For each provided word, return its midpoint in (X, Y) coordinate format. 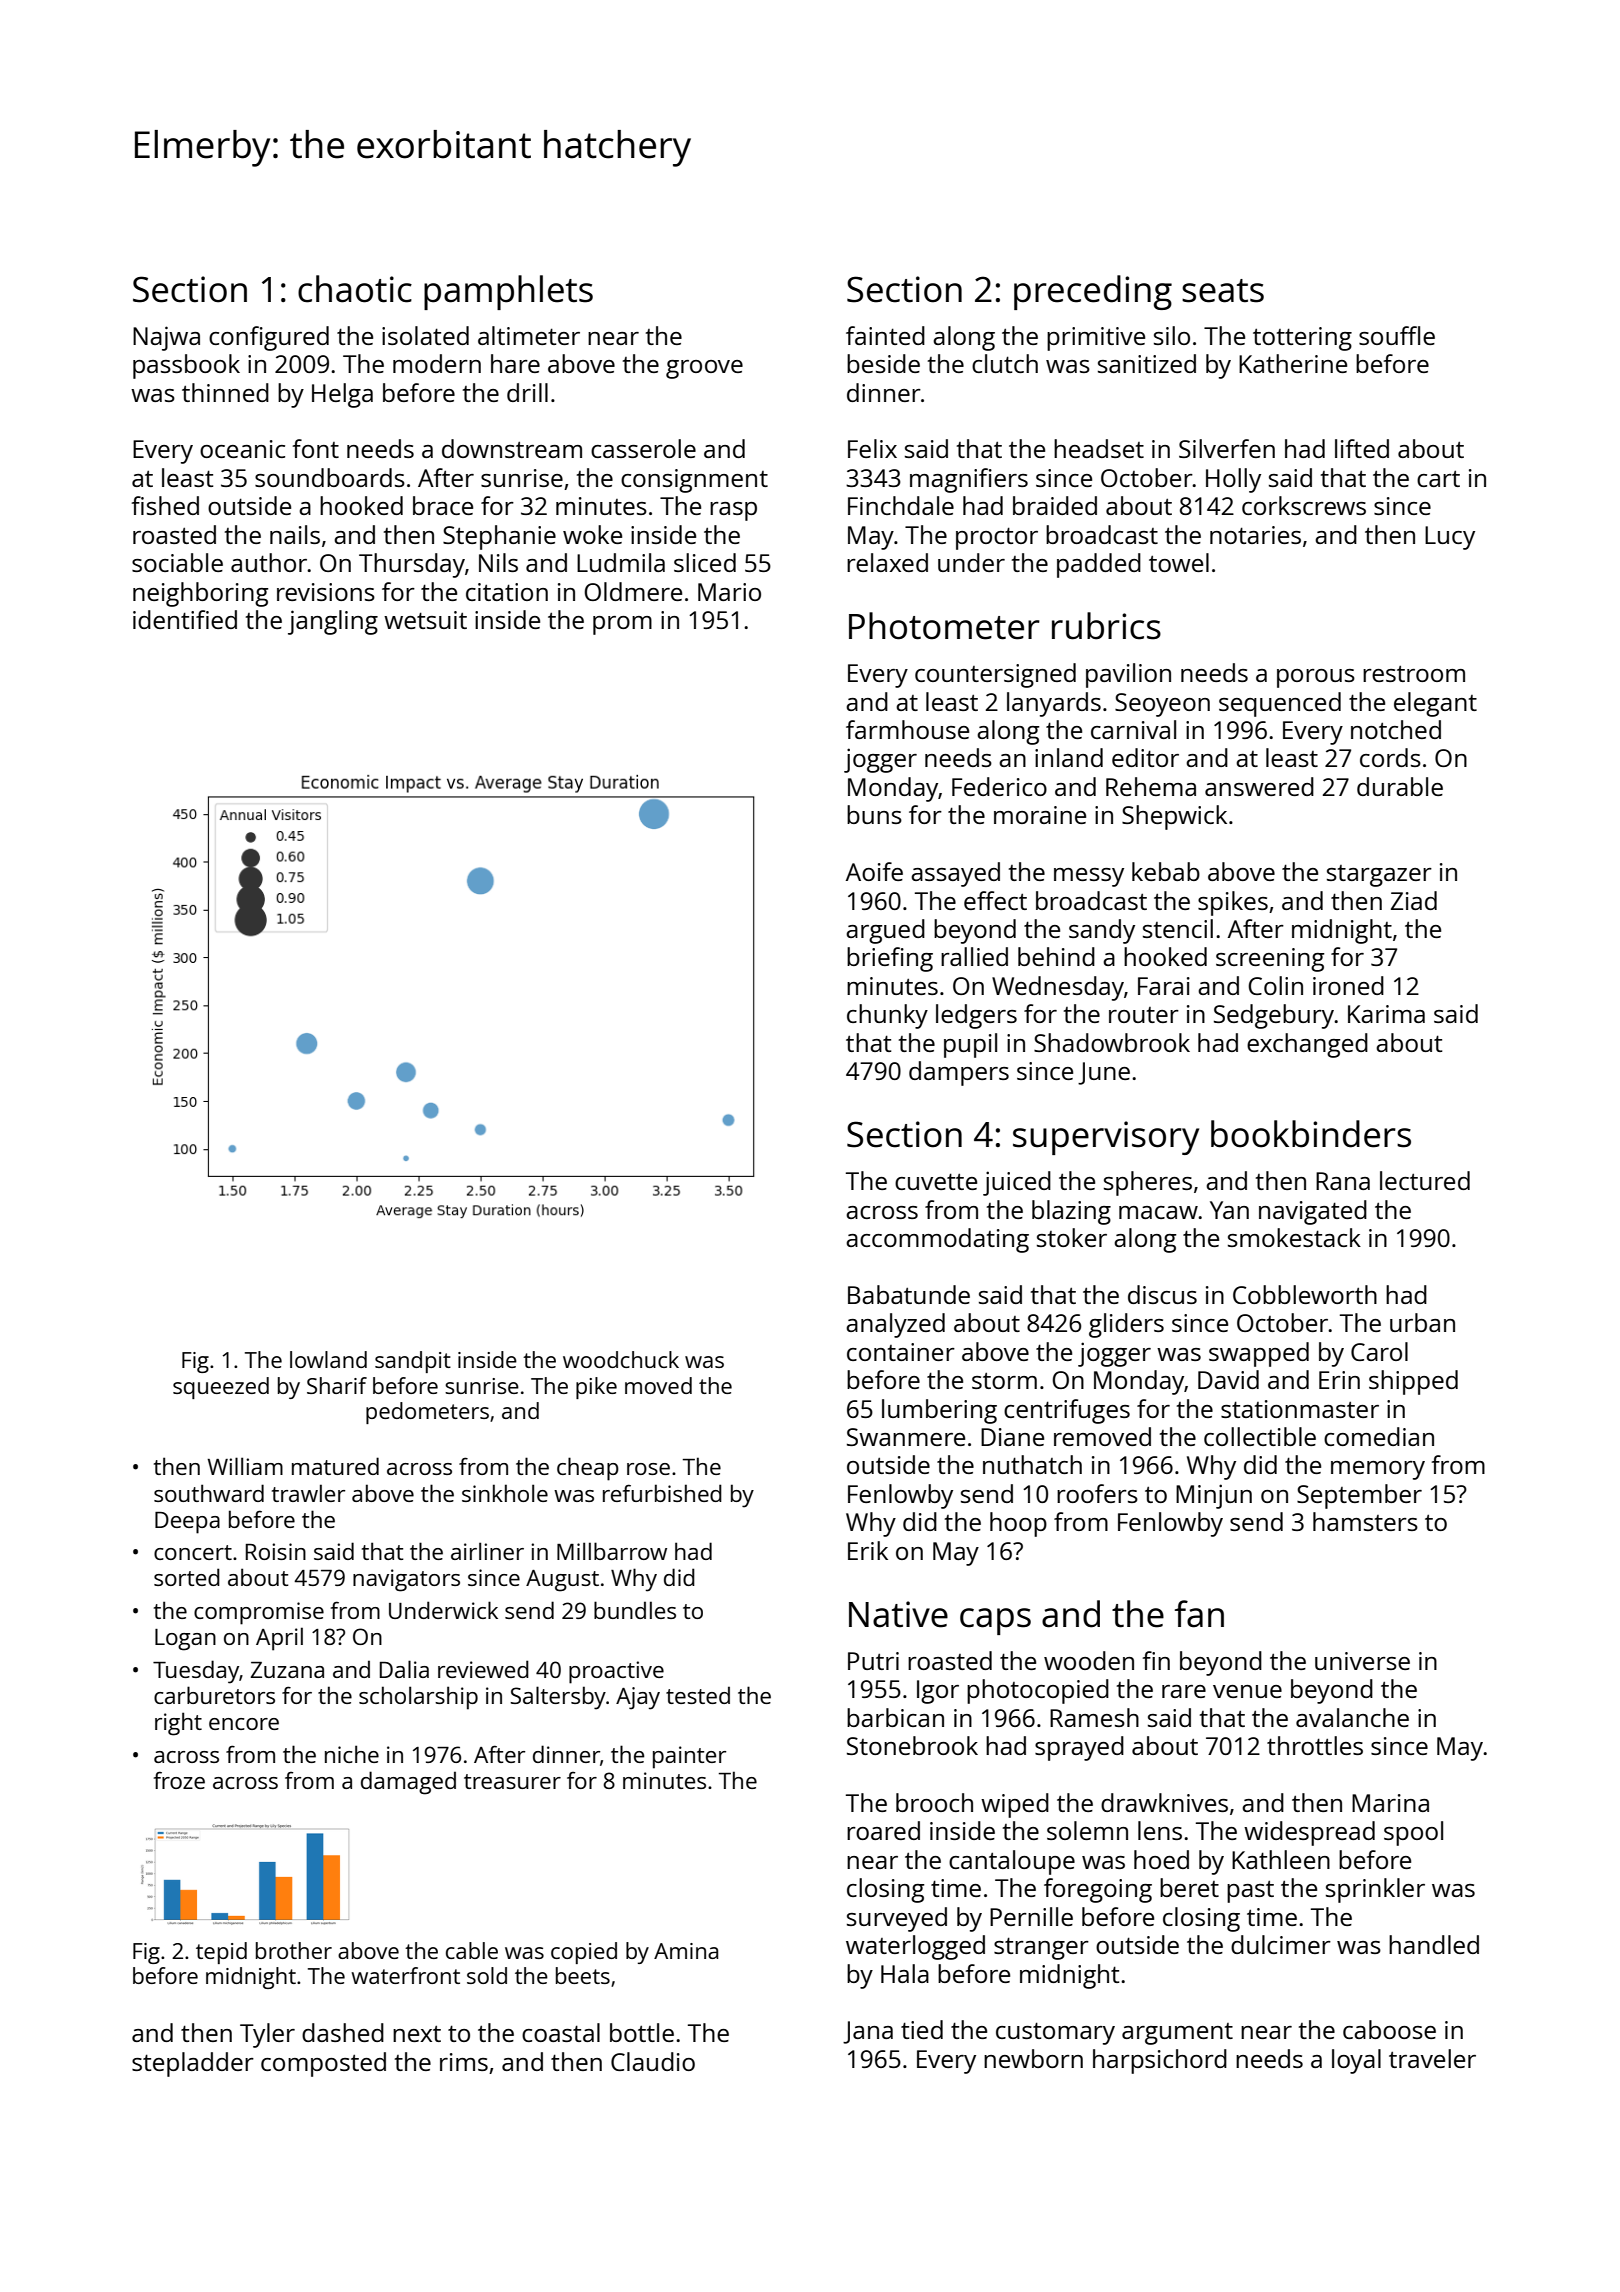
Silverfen (1227, 448)
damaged (408, 1783)
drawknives (1164, 1802)
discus (1162, 1294)
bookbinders (1311, 1134)
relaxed (887, 562)
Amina (686, 1951)
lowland (328, 1359)
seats (1223, 291)
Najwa (166, 338)
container (901, 1352)
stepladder (193, 2064)
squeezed (221, 1388)
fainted (885, 335)
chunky (887, 1016)
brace (443, 505)
